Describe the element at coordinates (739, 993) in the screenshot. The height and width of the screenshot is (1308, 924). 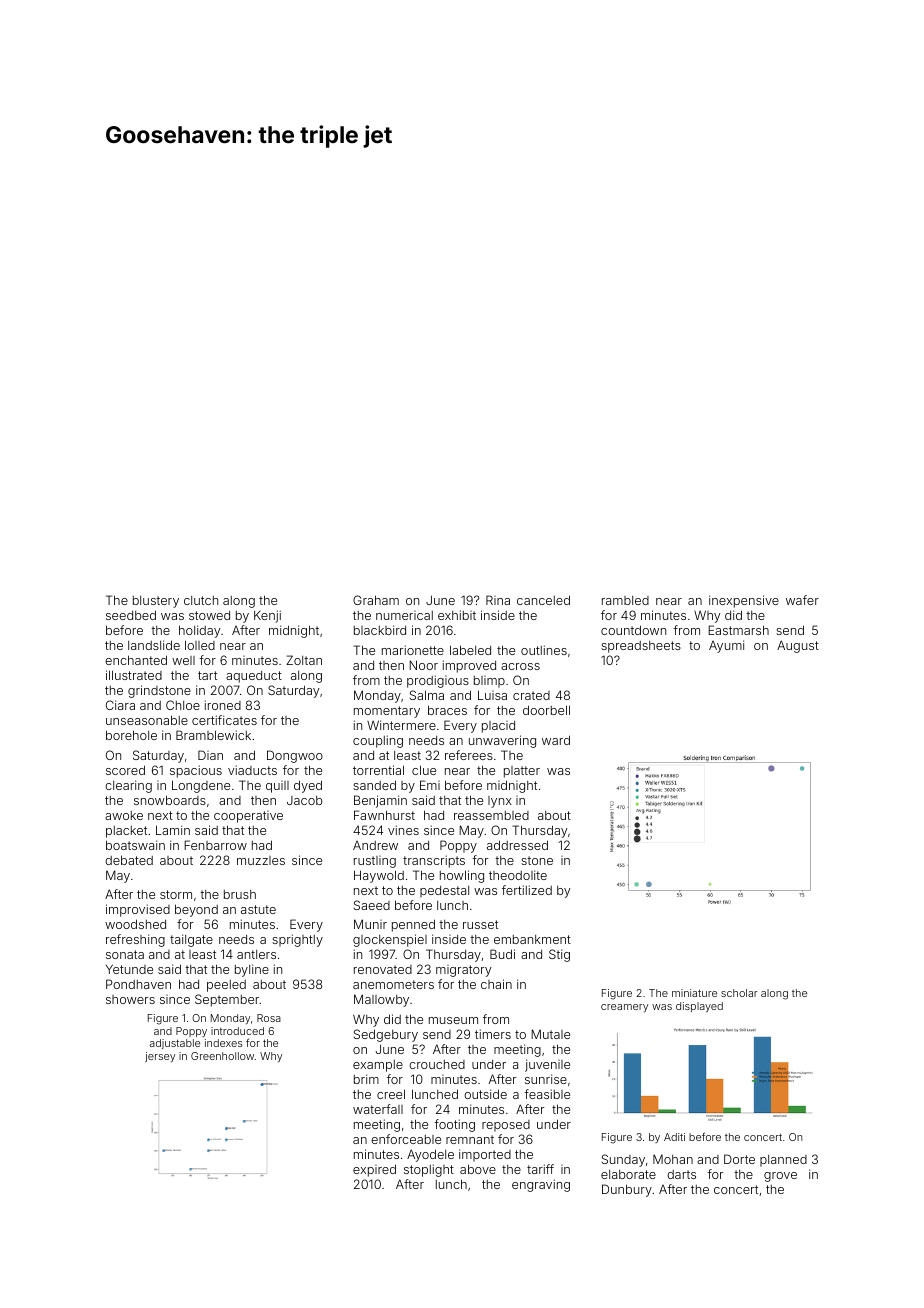
I see `scholar` at that location.
